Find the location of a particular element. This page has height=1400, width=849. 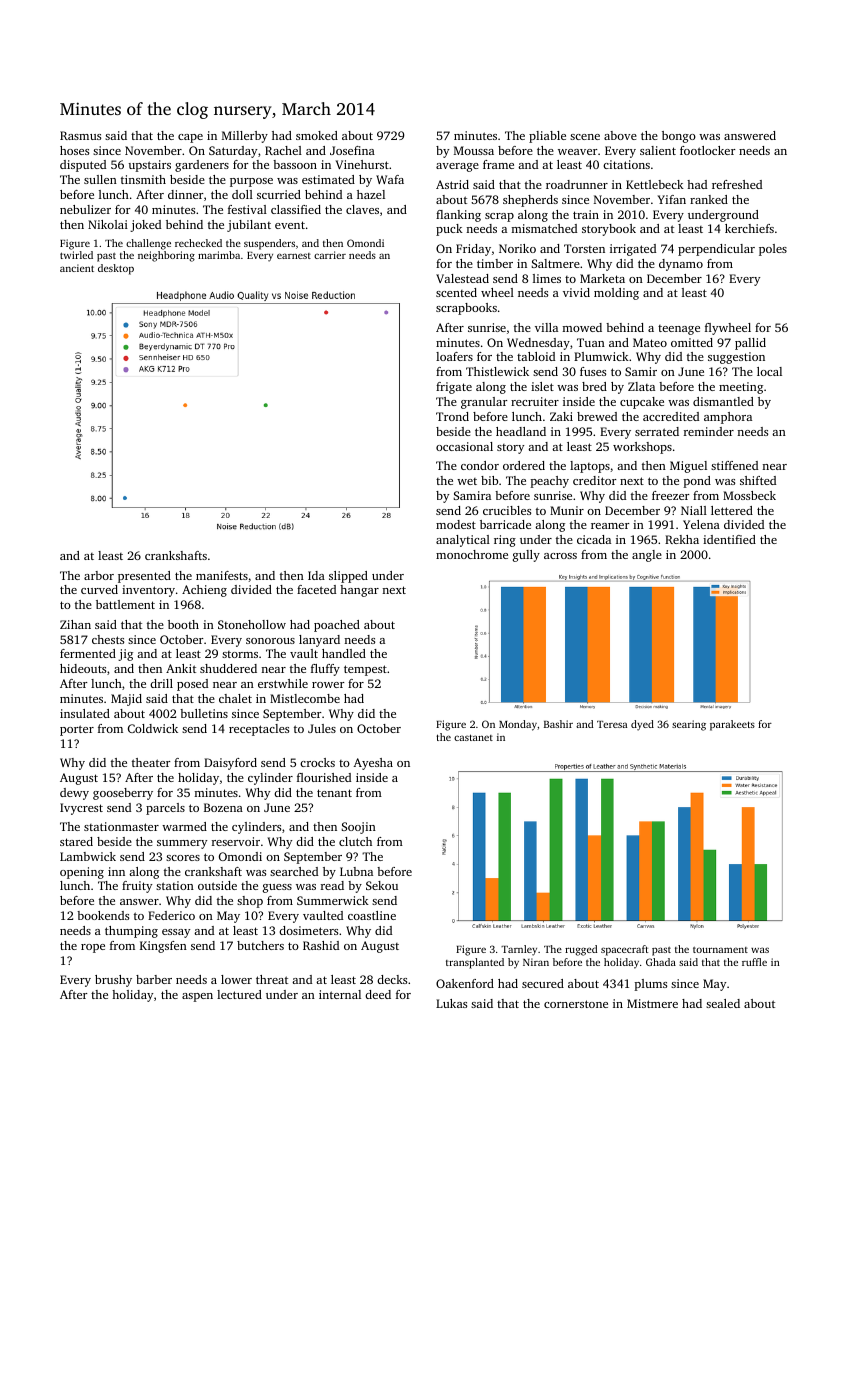

desktop is located at coordinates (116, 269).
